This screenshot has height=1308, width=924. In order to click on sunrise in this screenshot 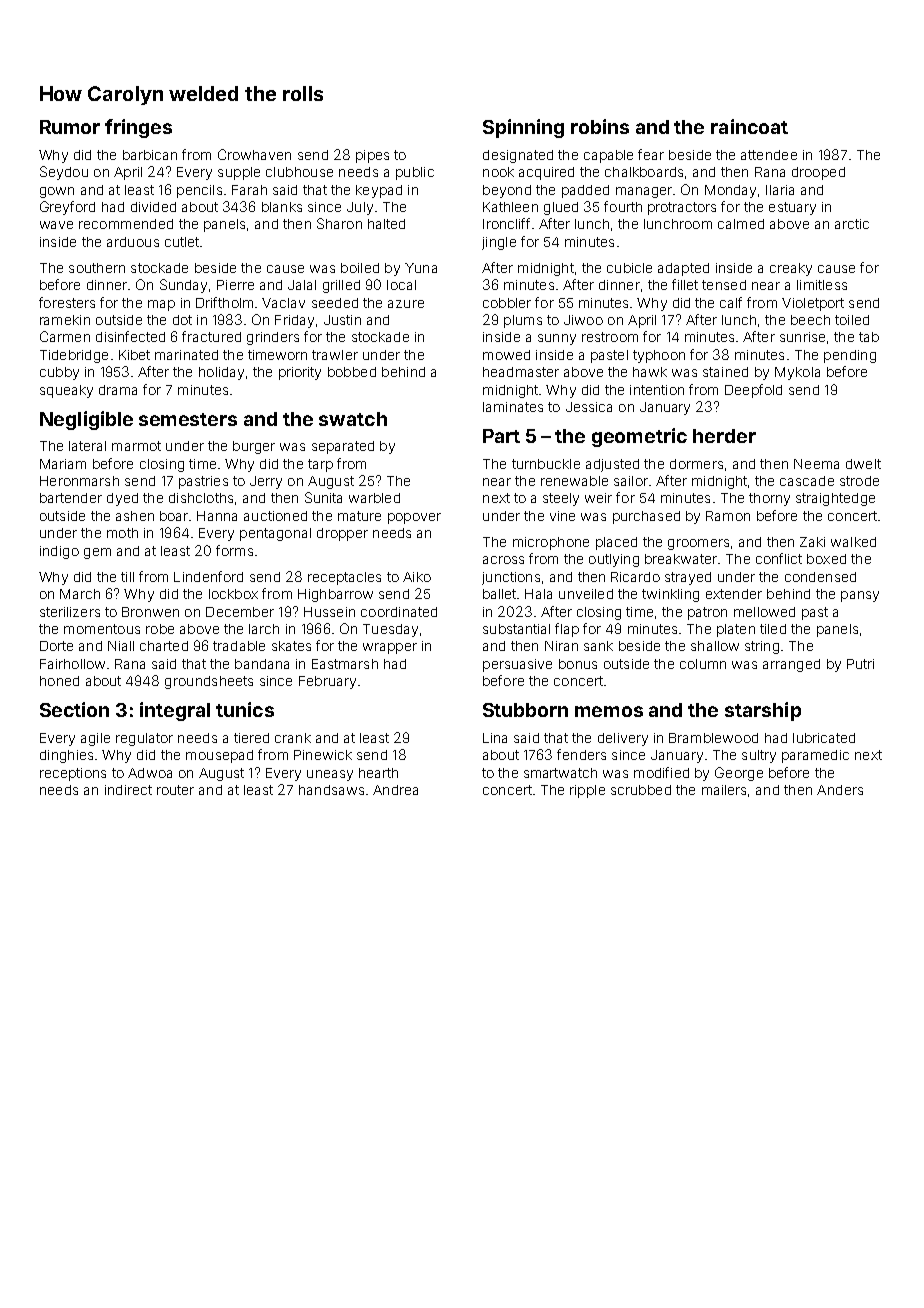, I will do `click(802, 337)`.
